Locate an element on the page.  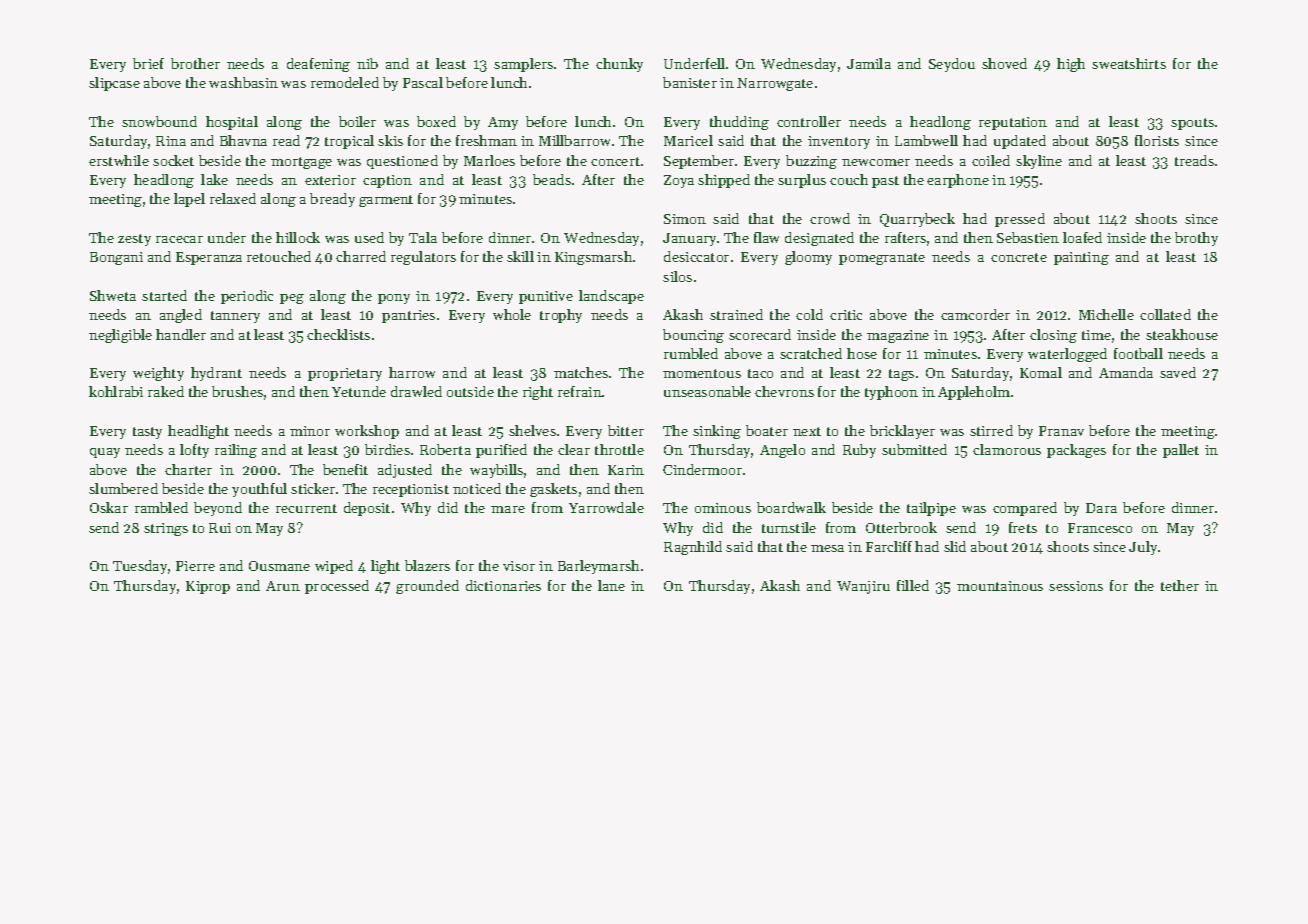
slid is located at coordinates (955, 546).
